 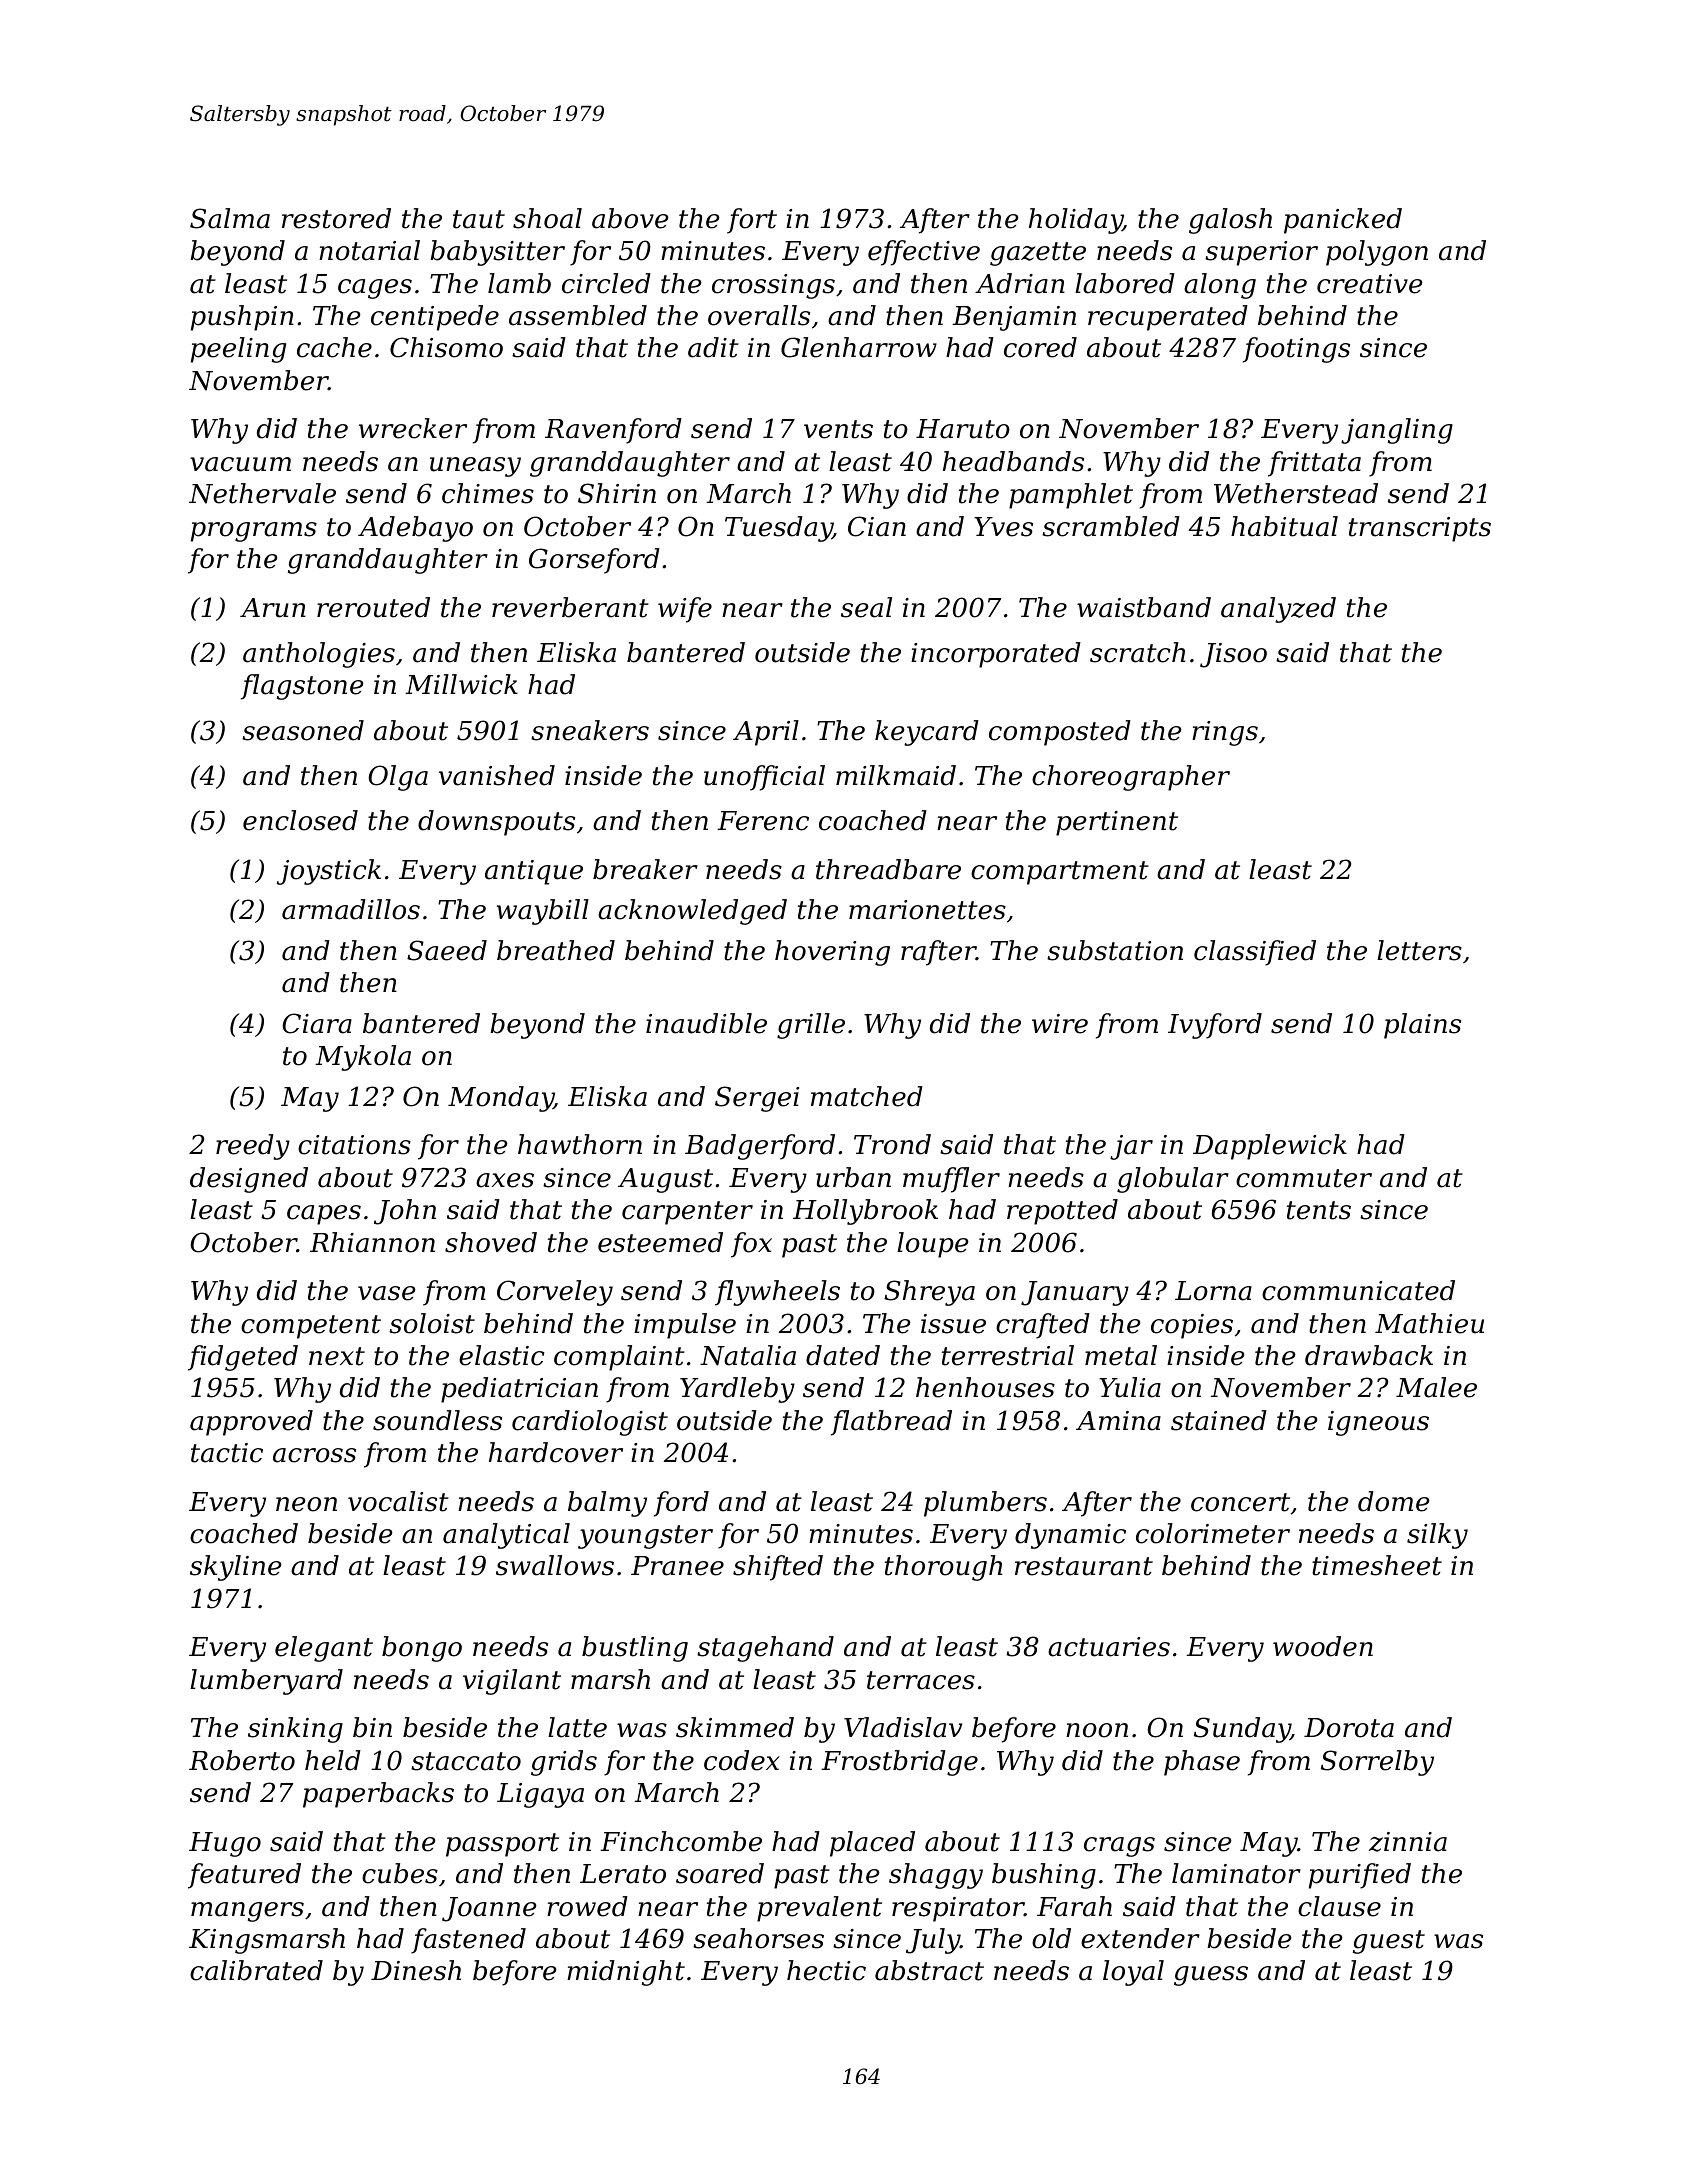 What do you see at coordinates (1211, 1976) in the document?
I see `guess` at bounding box center [1211, 1976].
